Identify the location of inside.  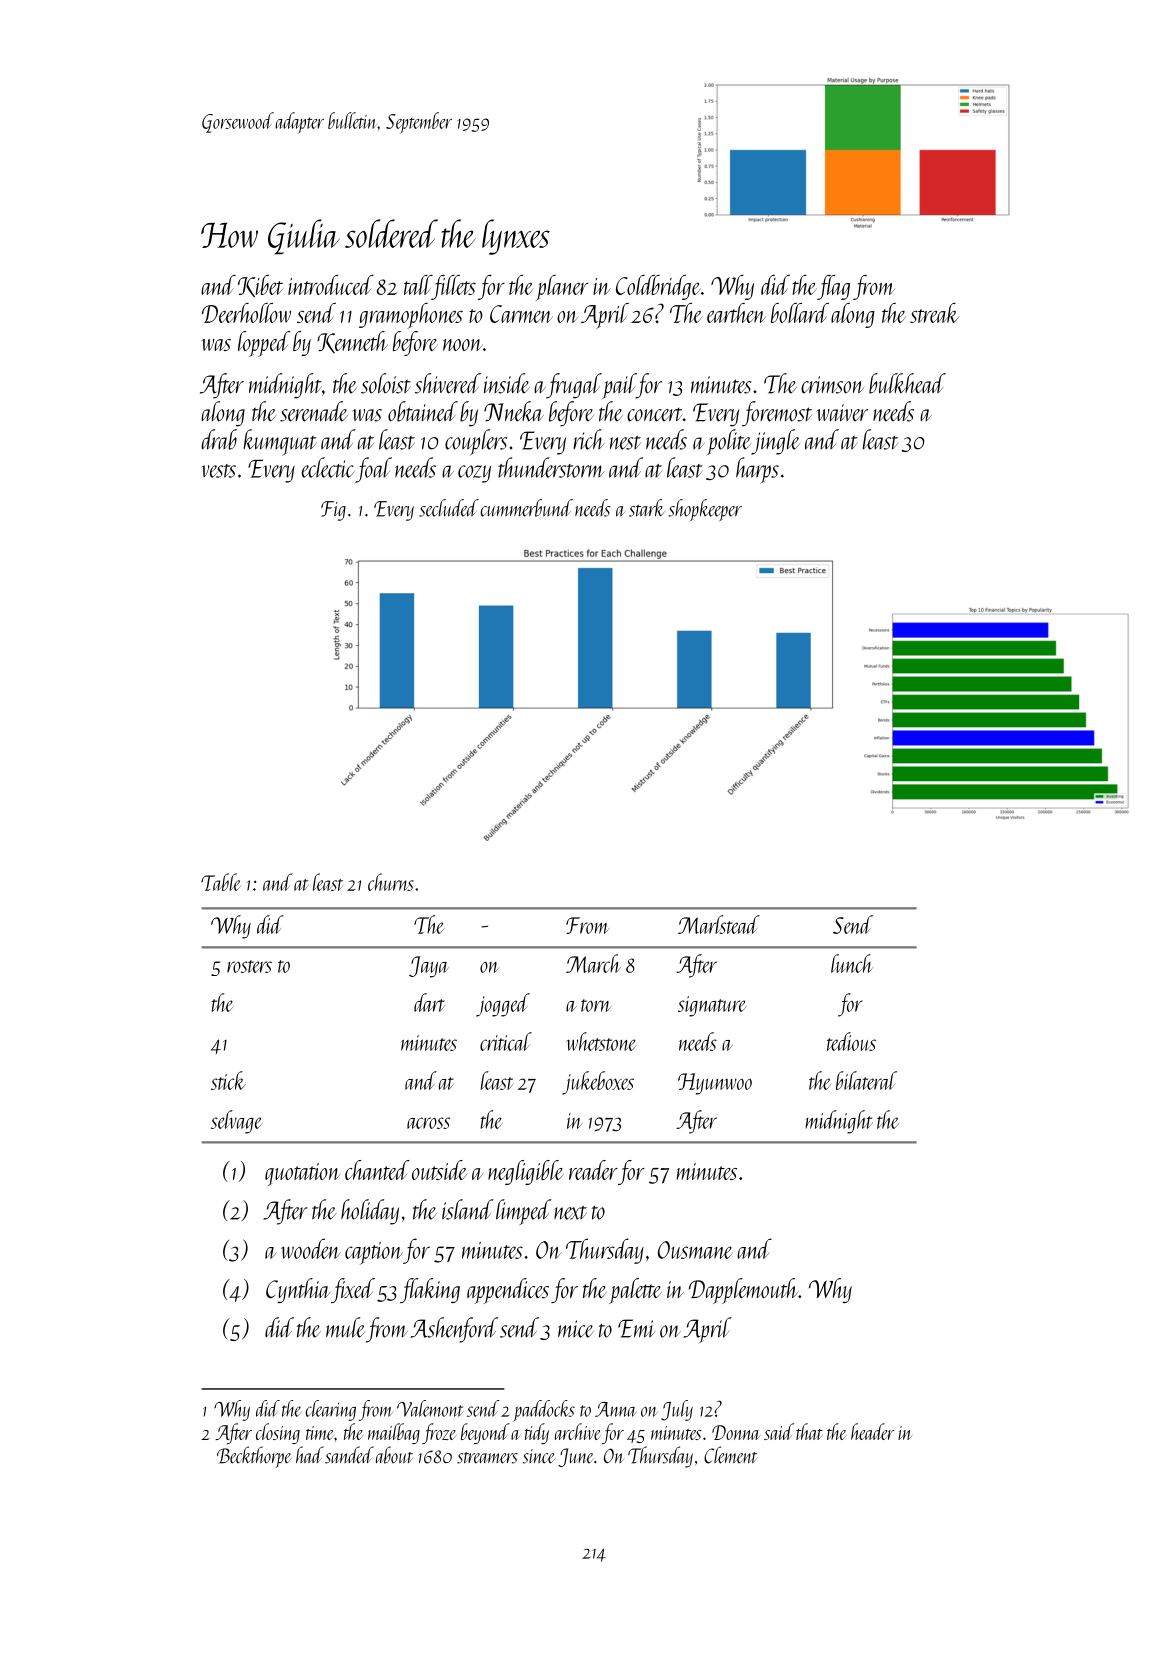
(507, 383).
